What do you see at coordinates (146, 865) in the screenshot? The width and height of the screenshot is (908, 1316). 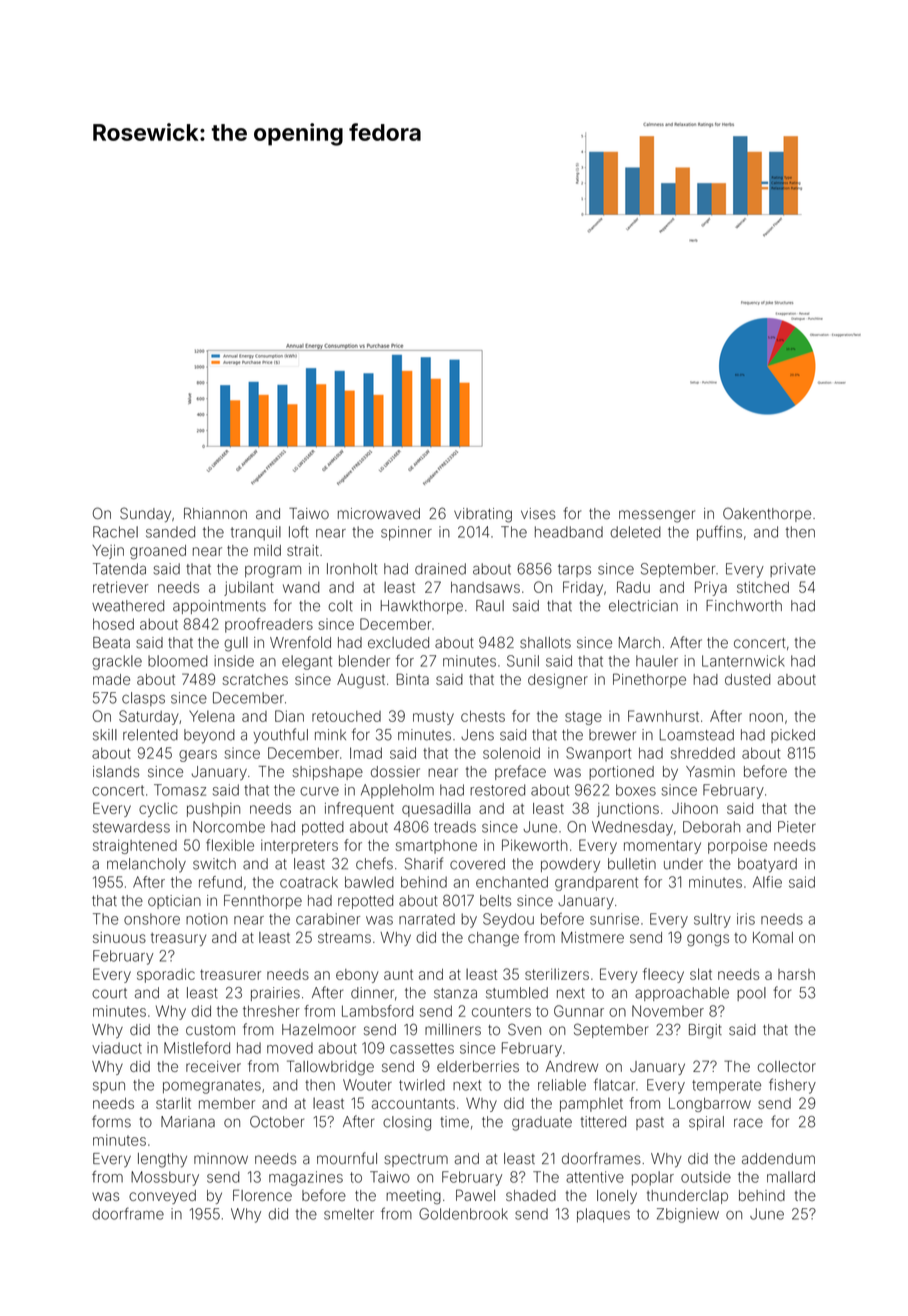 I see `melancholy` at bounding box center [146, 865].
